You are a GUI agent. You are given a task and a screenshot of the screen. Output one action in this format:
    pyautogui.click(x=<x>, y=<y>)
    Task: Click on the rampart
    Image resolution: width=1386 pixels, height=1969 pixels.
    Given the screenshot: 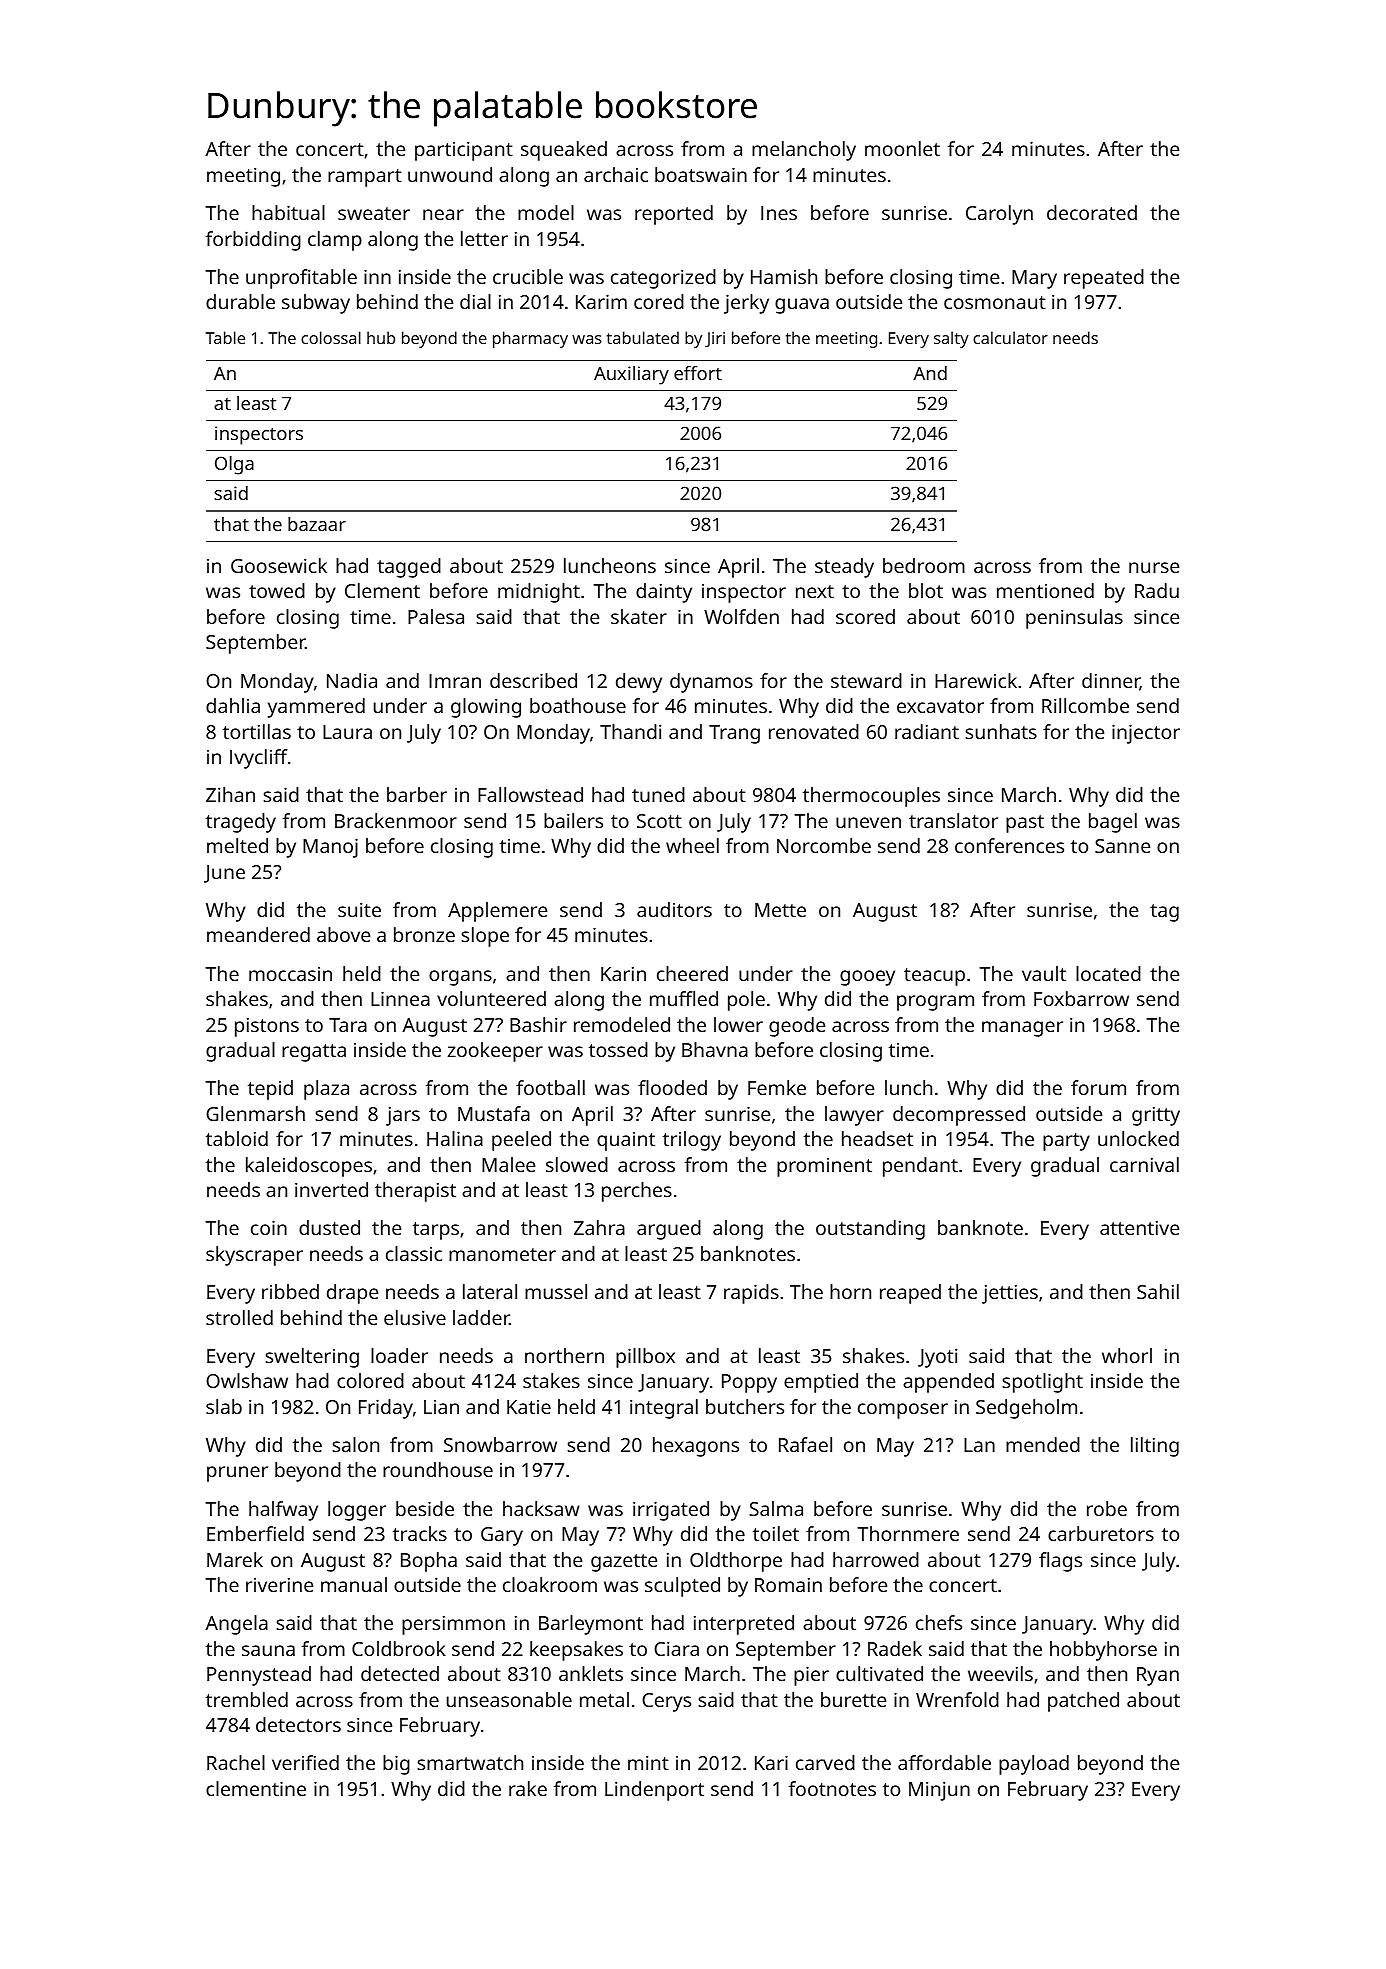 What is the action you would take?
    pyautogui.click(x=365, y=178)
